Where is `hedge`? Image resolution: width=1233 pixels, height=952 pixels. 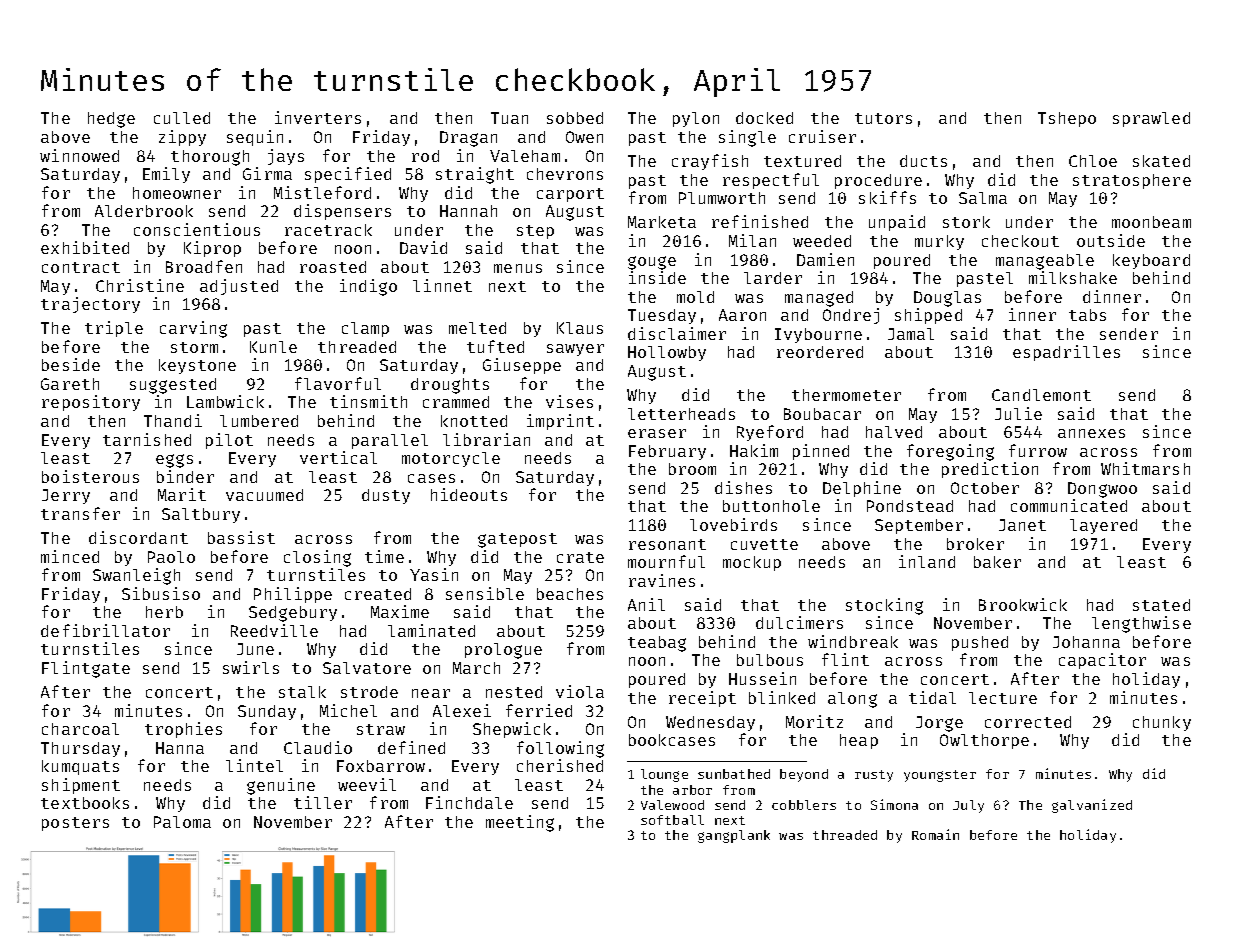
hedge is located at coordinates (111, 120).
